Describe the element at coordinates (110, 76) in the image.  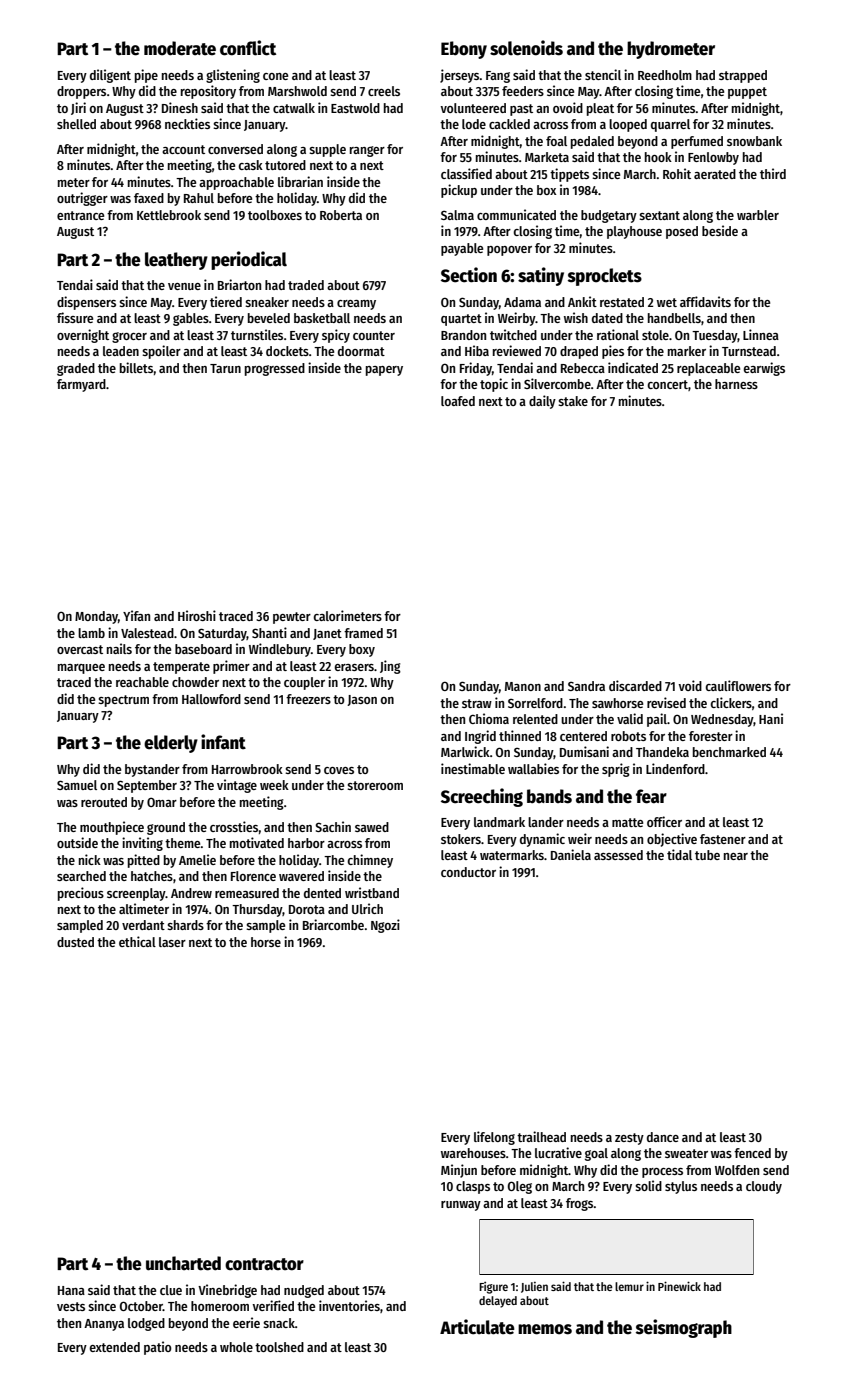
I see `diligent` at that location.
